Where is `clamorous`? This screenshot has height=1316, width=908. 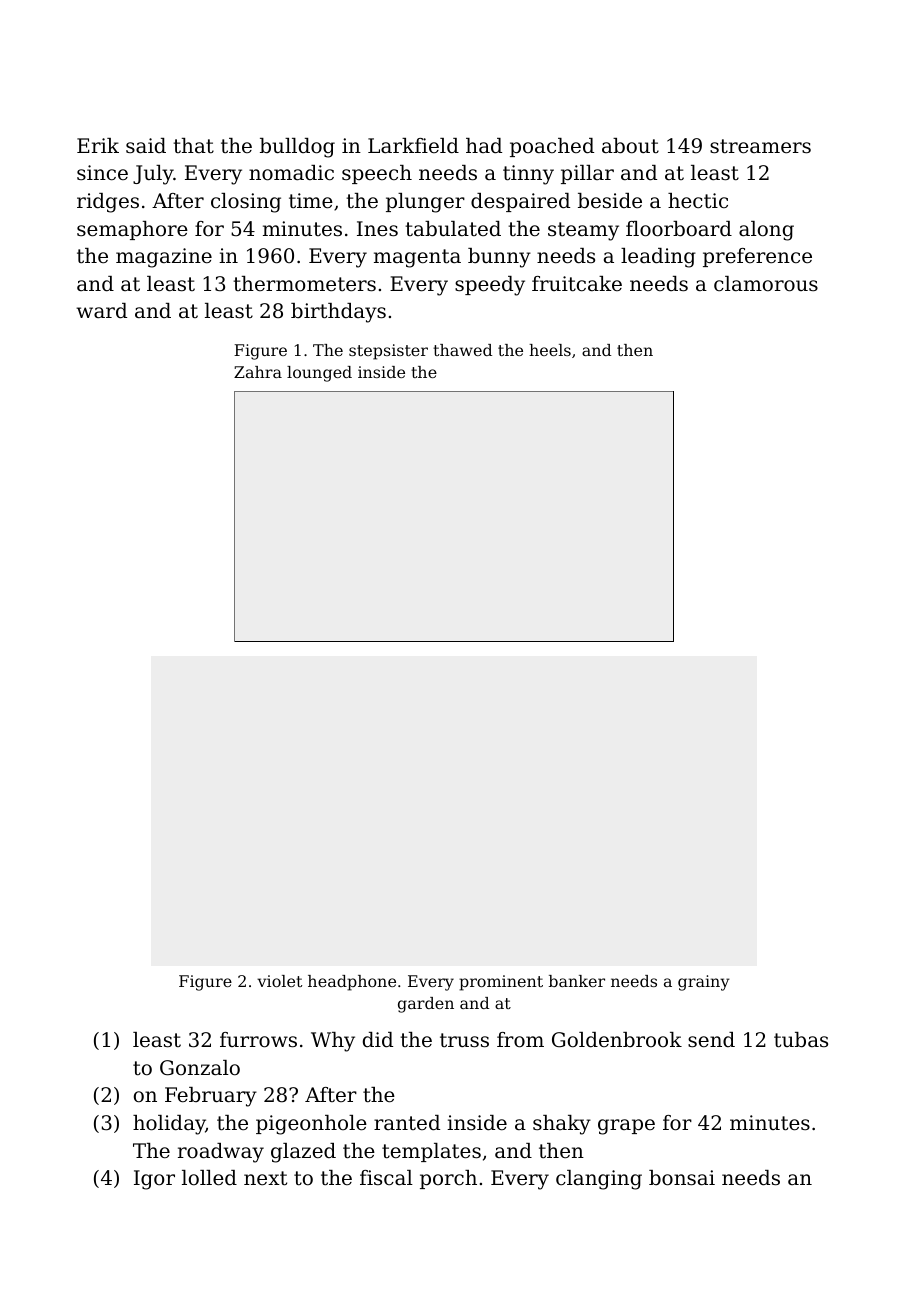
clamorous is located at coordinates (766, 284).
